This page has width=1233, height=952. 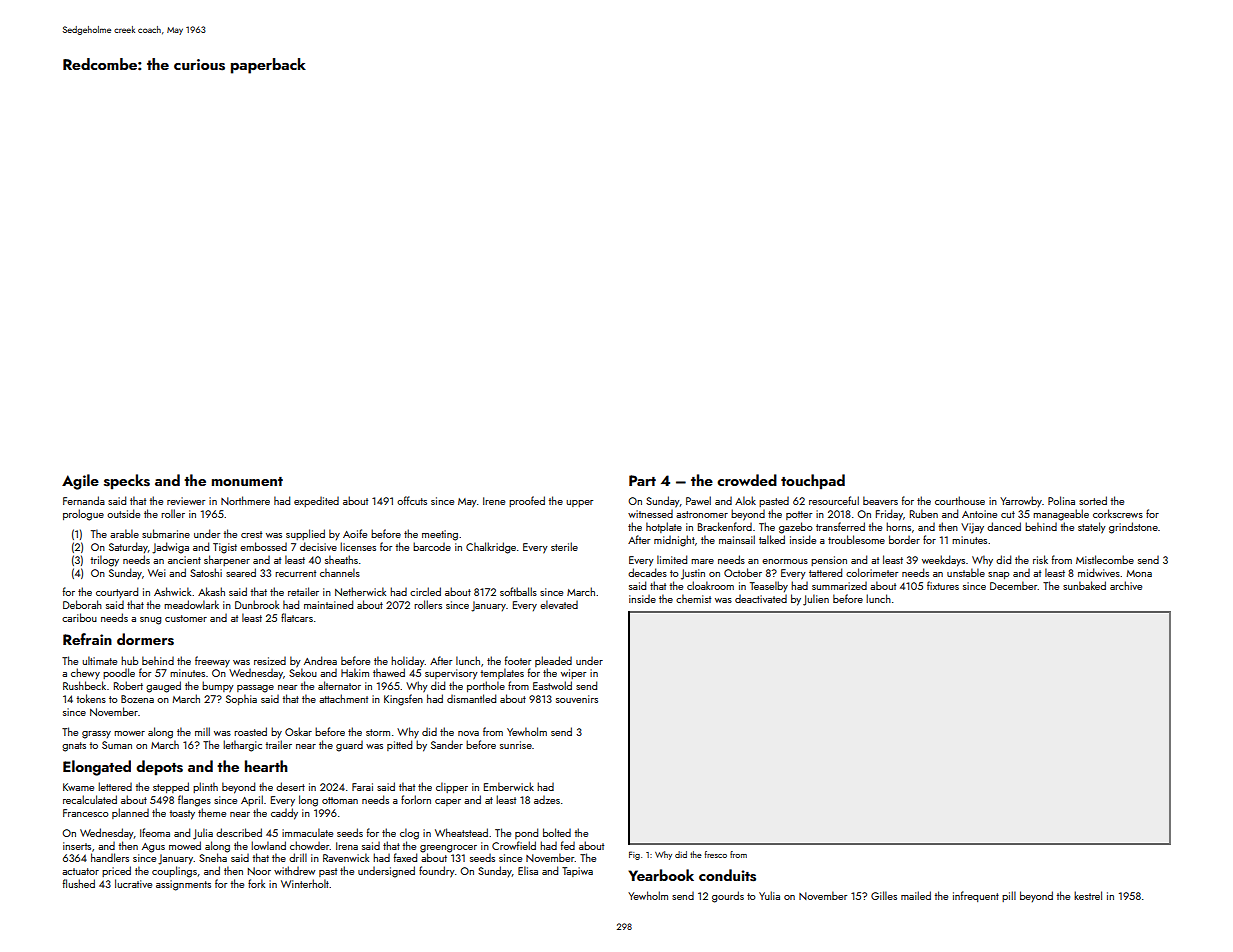 What do you see at coordinates (206, 572) in the page?
I see `Satoshi` at bounding box center [206, 572].
